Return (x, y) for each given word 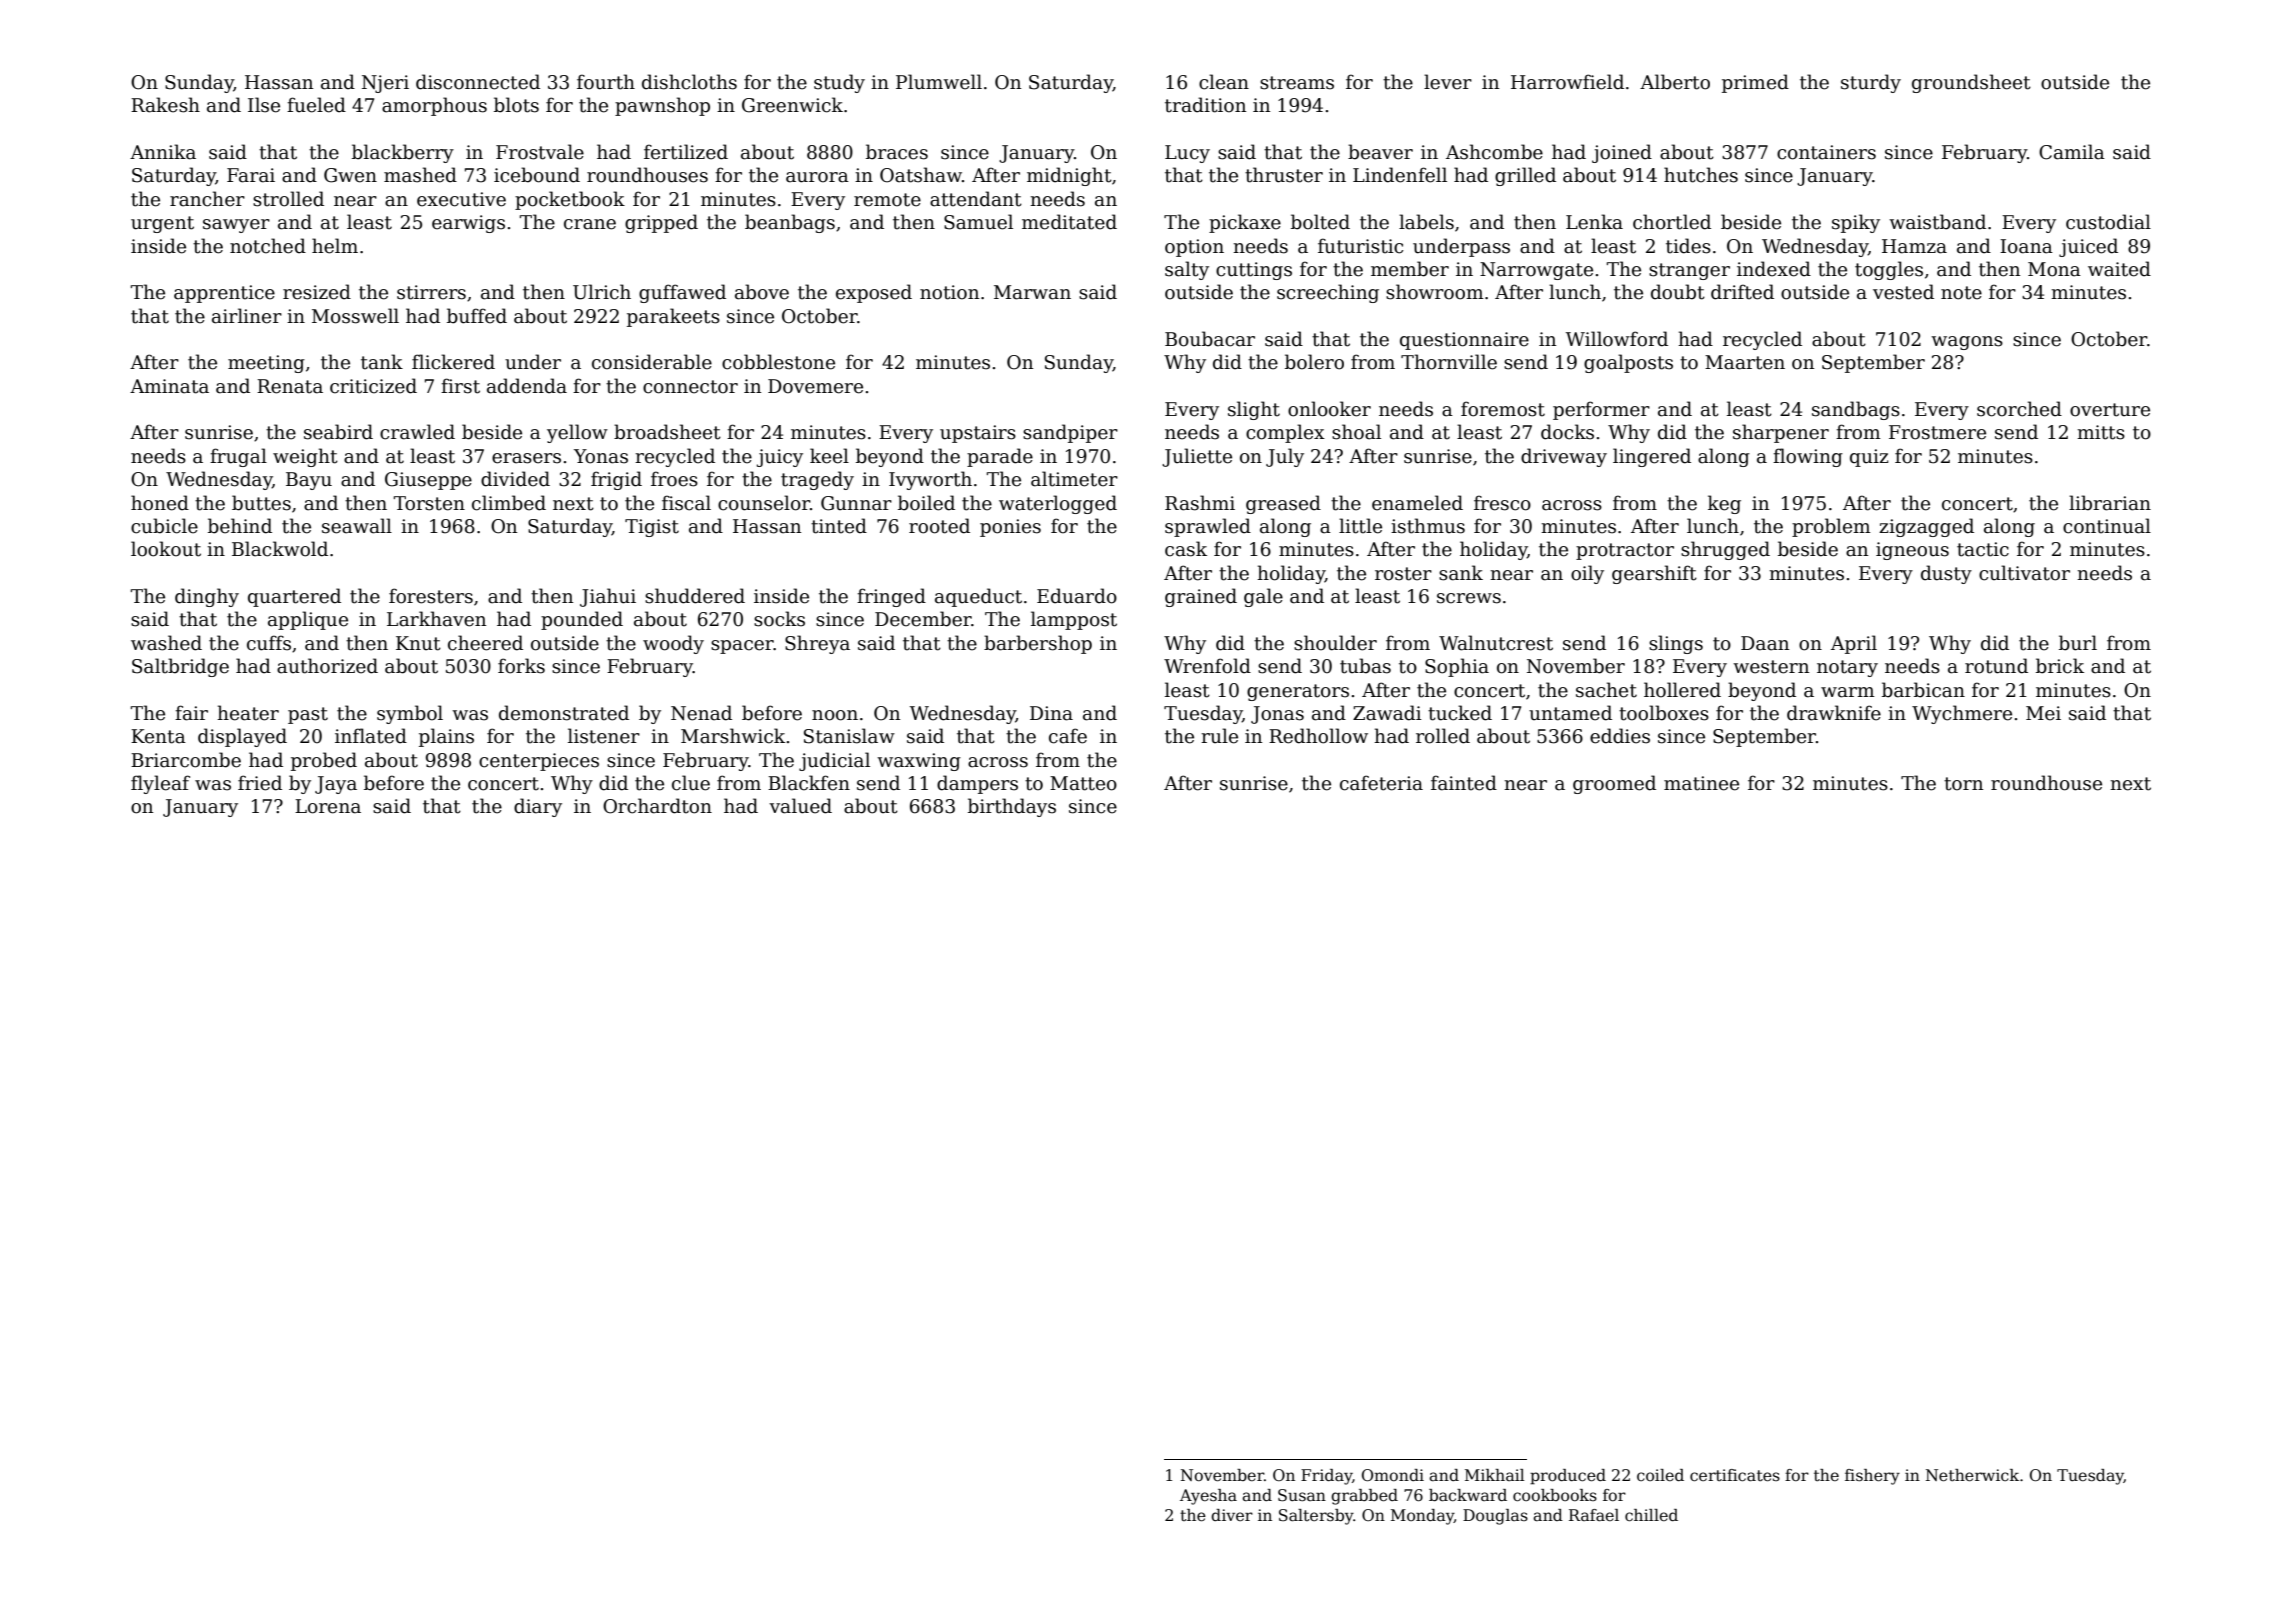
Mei (2043, 713)
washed (166, 643)
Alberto (1675, 82)
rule (1219, 736)
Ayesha (1208, 1497)
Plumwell (939, 82)
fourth (606, 82)
